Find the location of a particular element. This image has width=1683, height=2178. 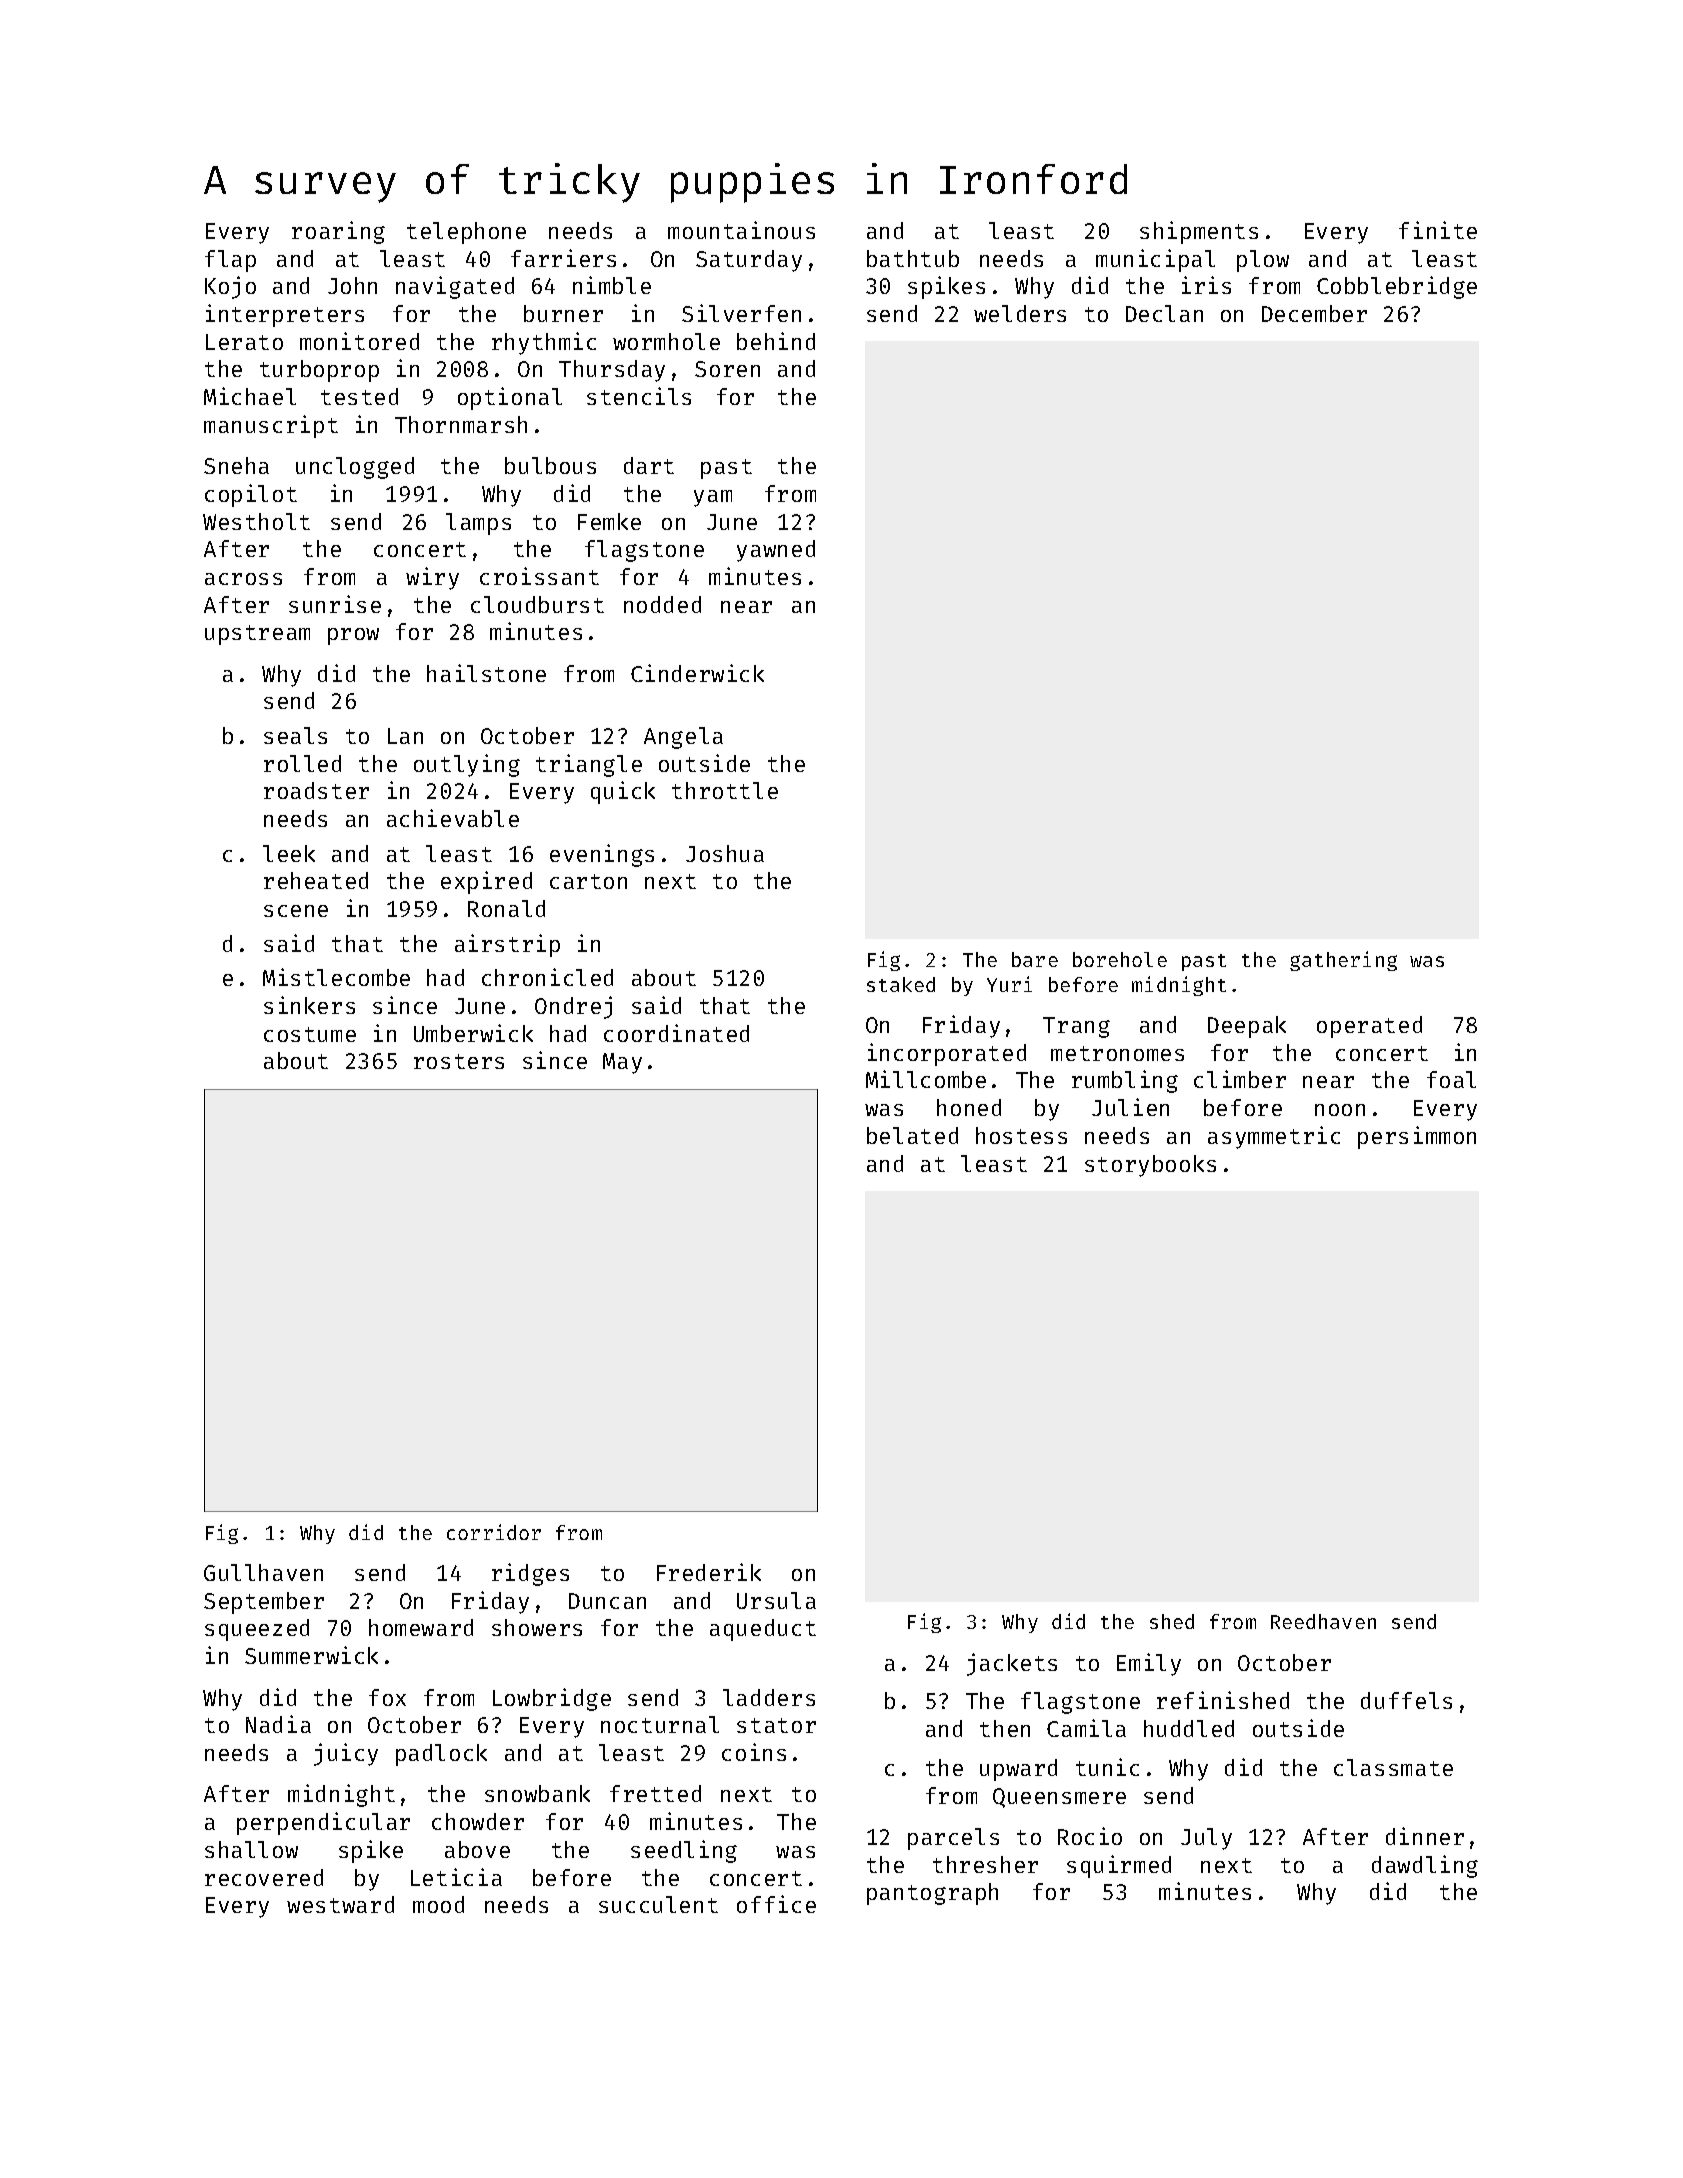

costume is located at coordinates (310, 1034).
